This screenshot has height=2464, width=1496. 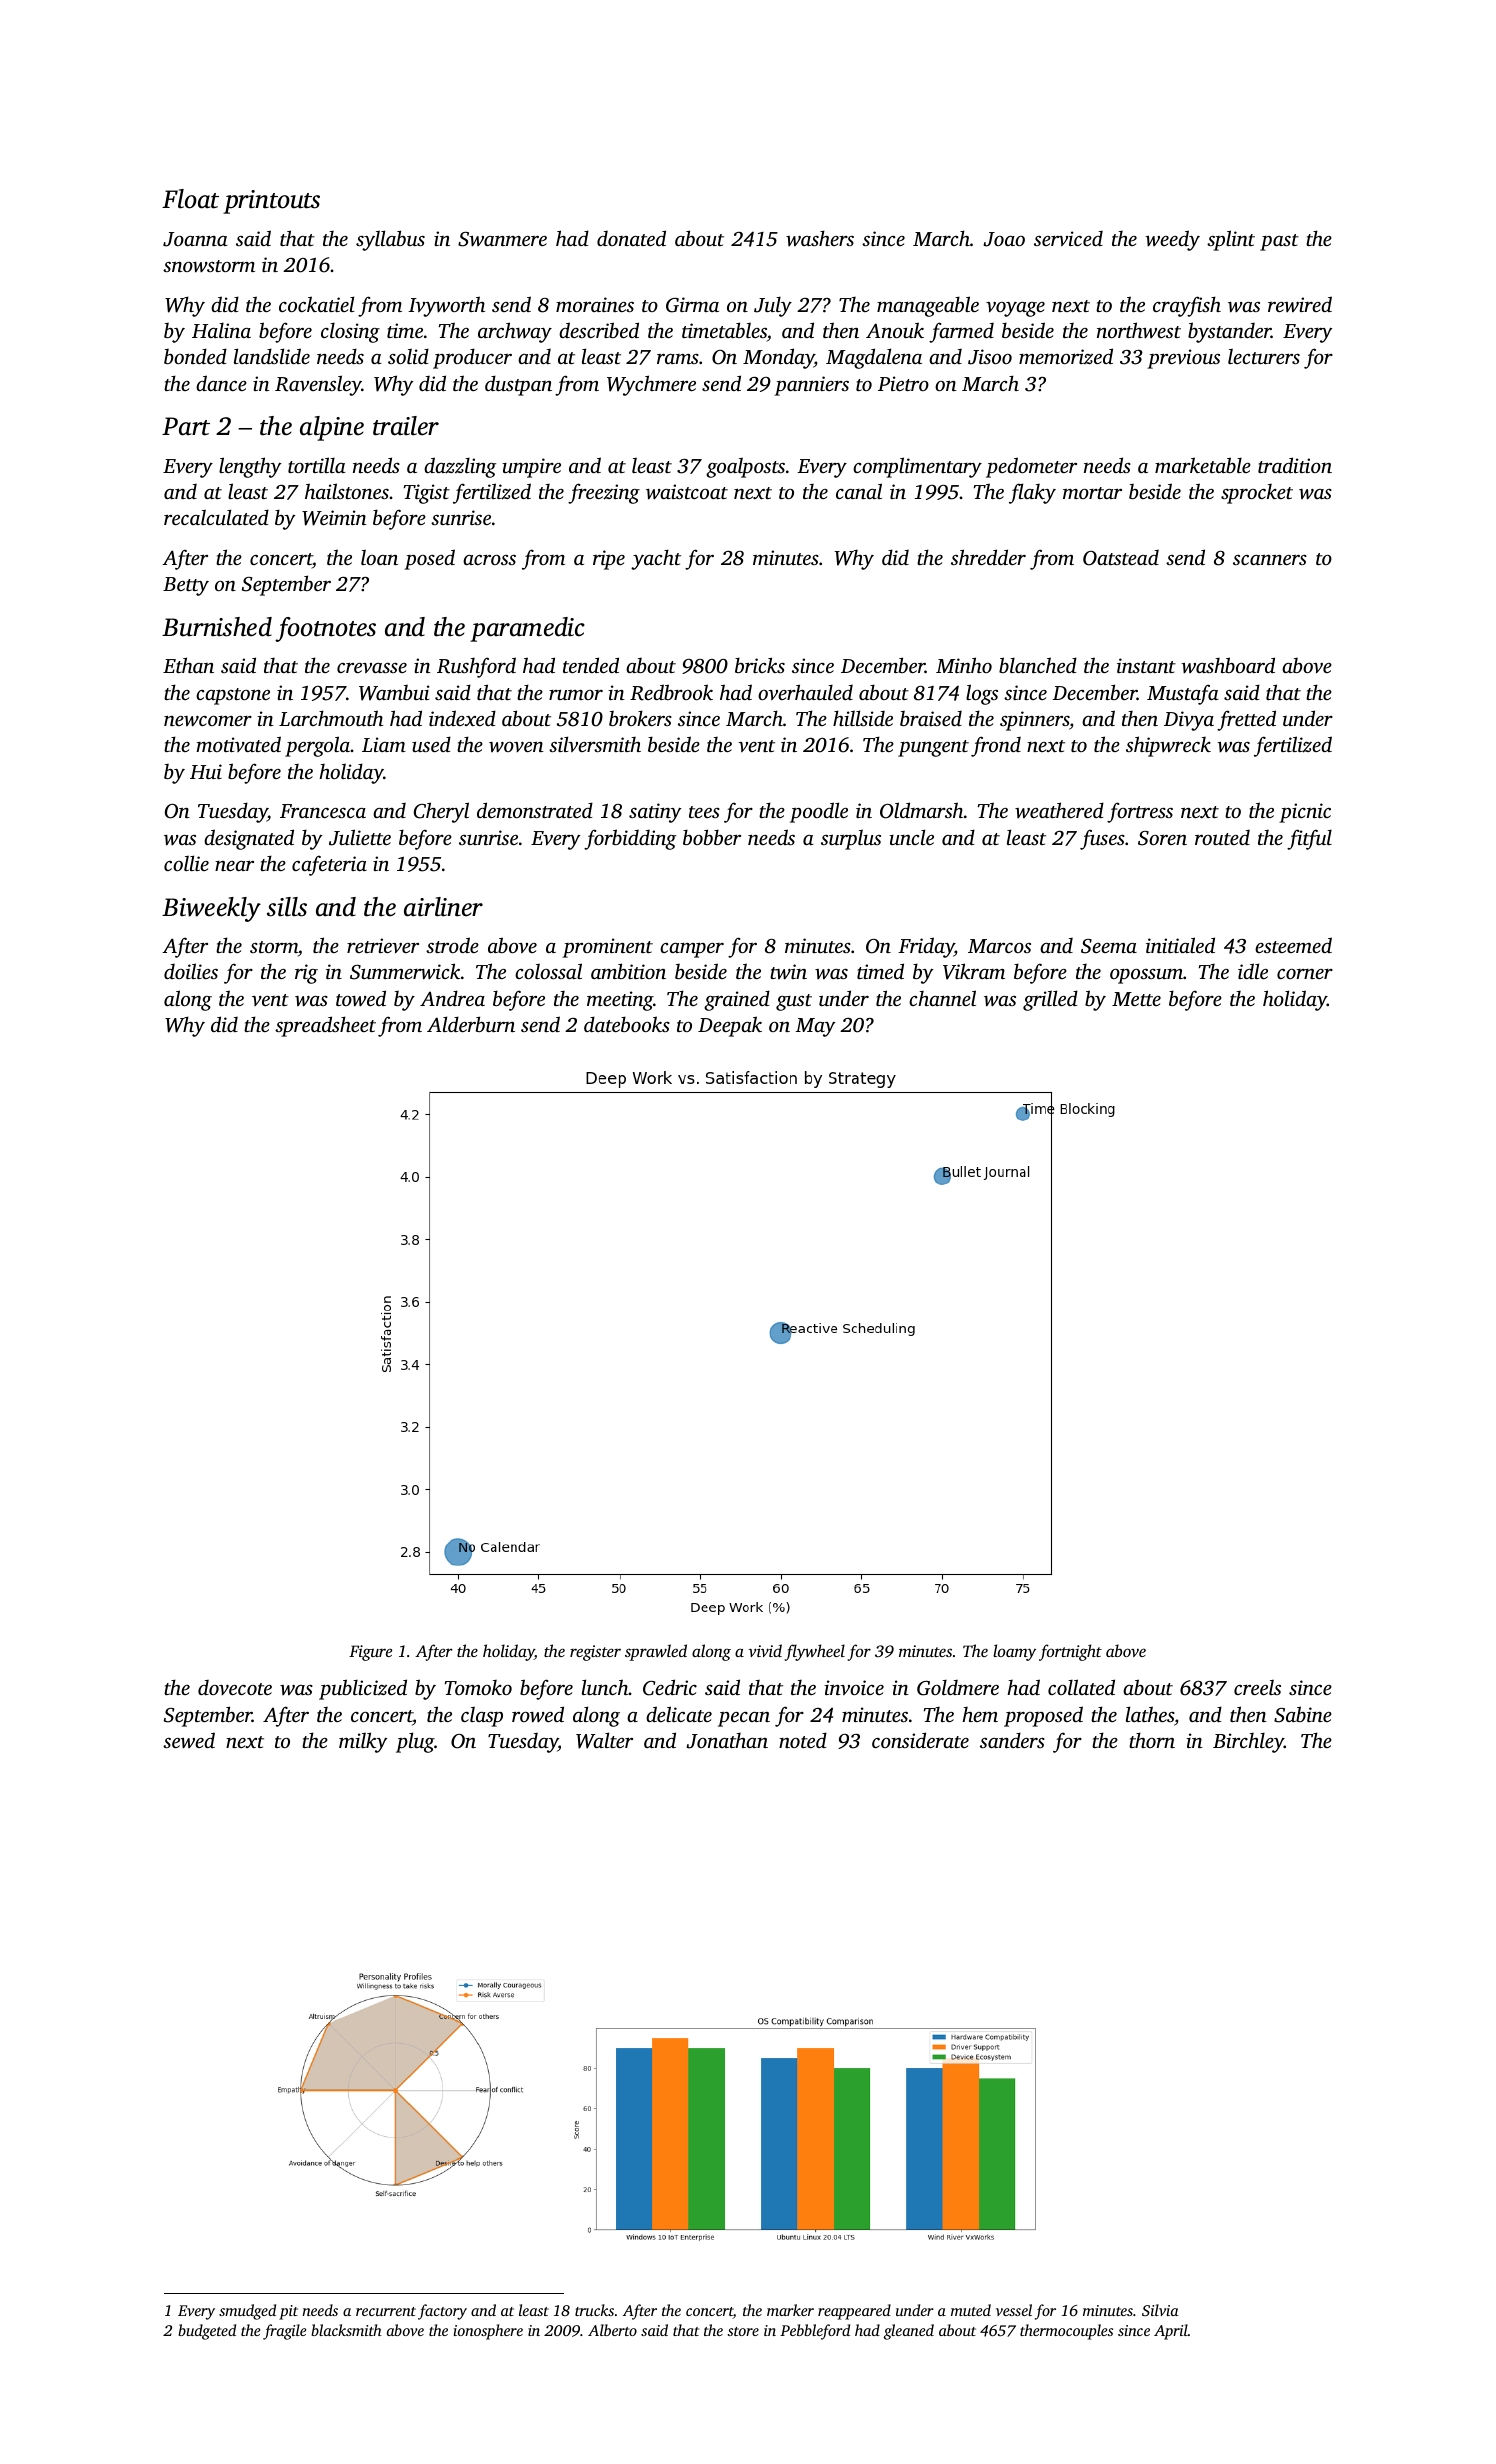 What do you see at coordinates (189, 1740) in the screenshot?
I see `sewed` at bounding box center [189, 1740].
